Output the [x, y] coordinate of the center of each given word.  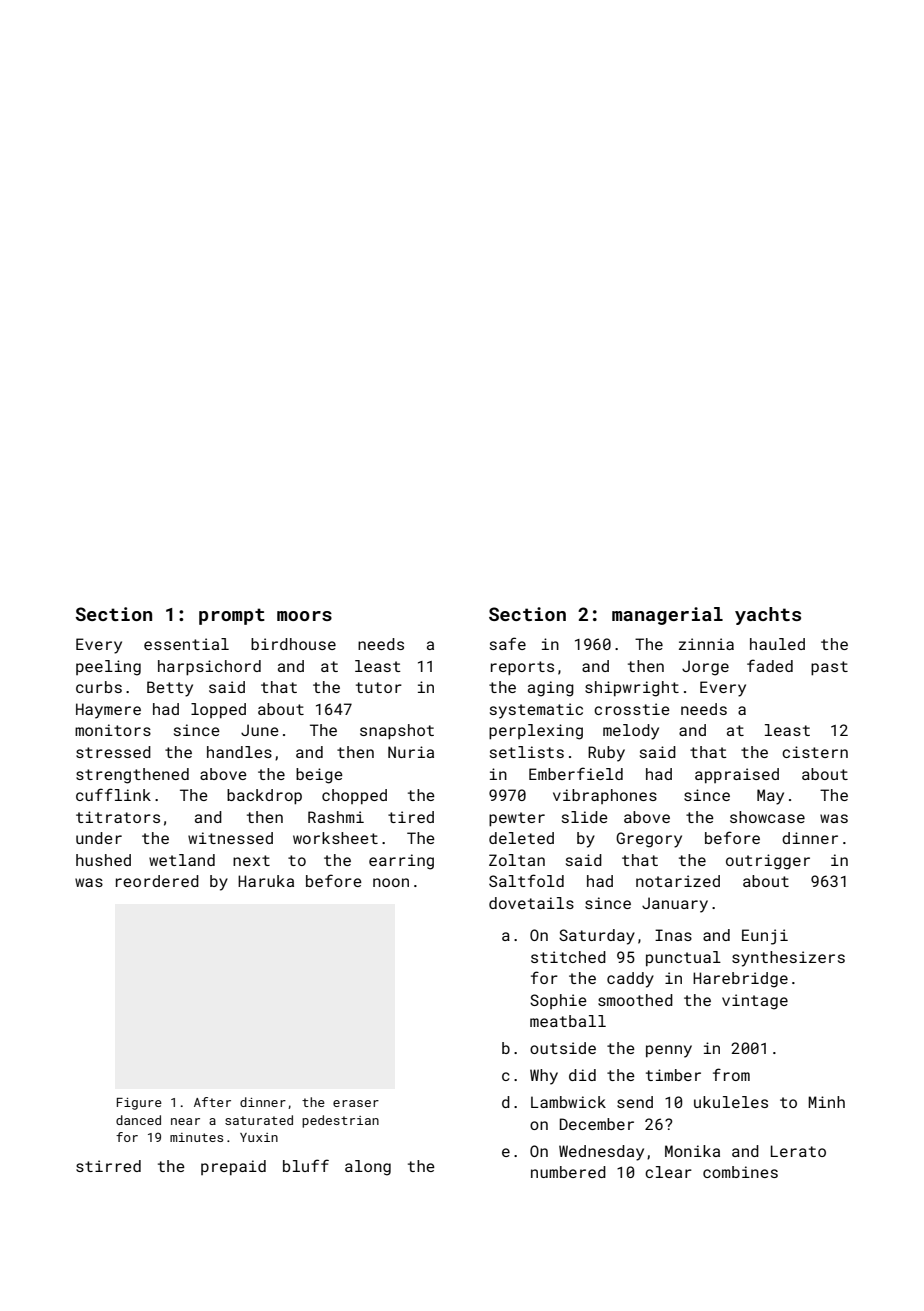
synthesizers [788, 959]
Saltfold [526, 880]
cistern [815, 752]
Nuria [411, 752]
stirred [108, 1166]
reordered [157, 881]
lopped [218, 710]
